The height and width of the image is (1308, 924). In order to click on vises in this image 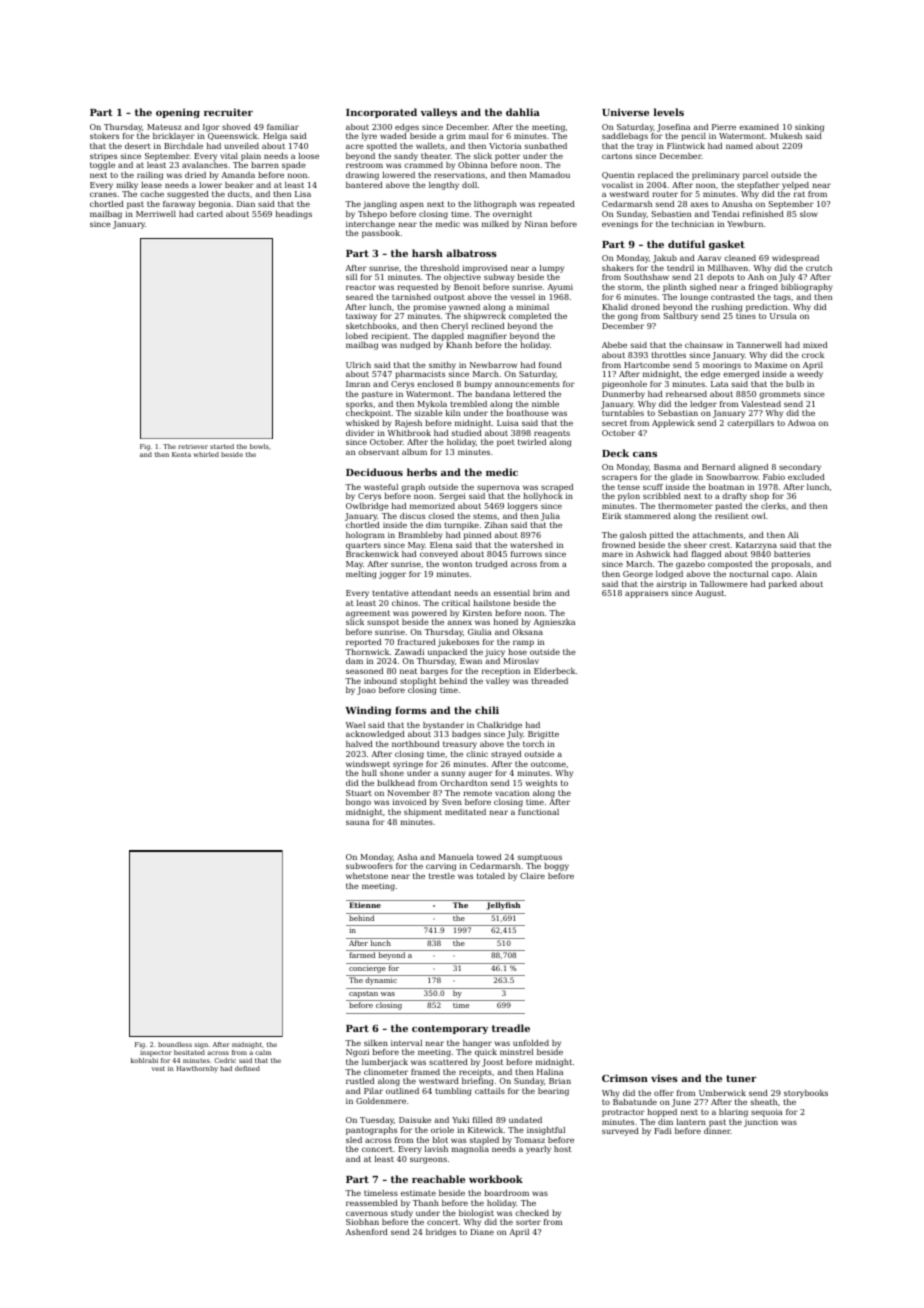, I will do `click(664, 1078)`.
